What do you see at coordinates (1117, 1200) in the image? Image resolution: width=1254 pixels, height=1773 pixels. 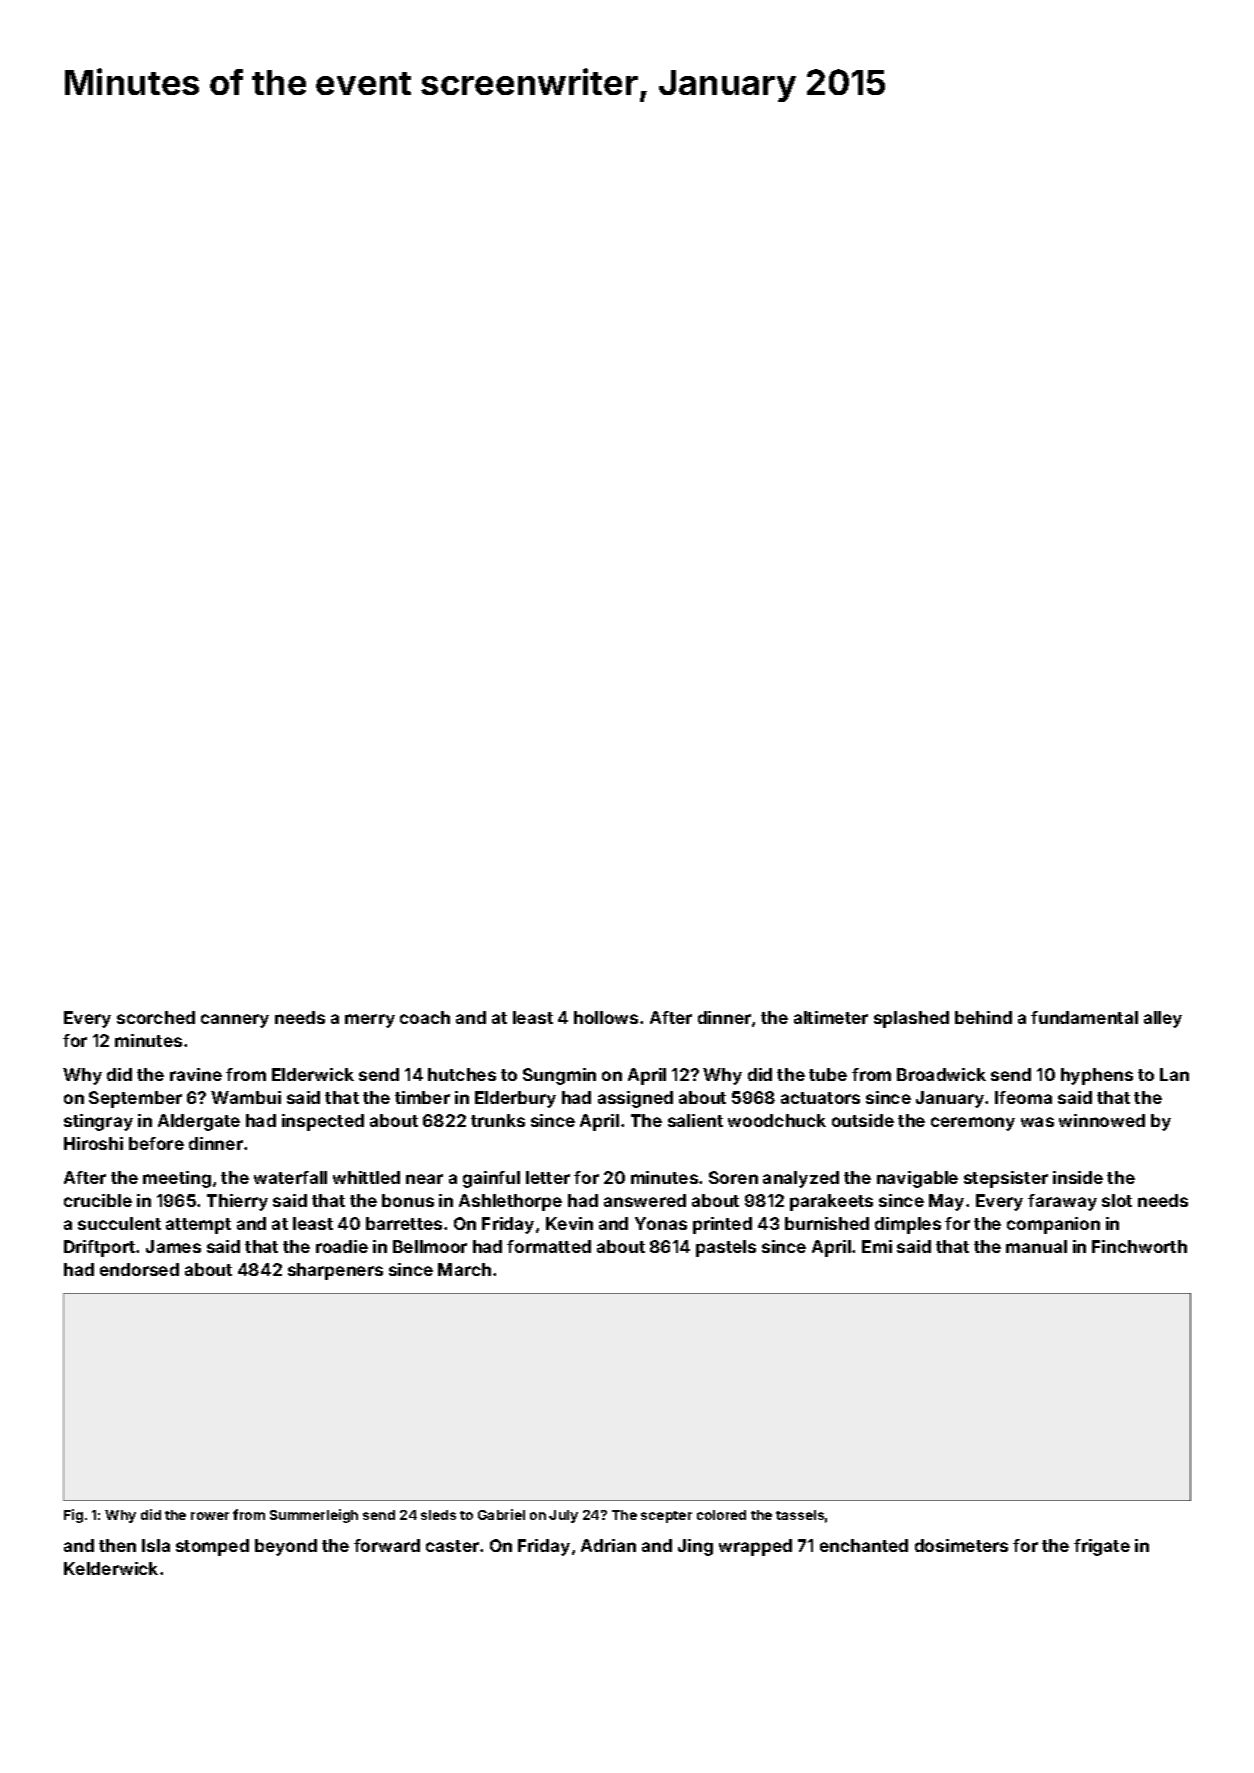 I see `slot` at bounding box center [1117, 1200].
